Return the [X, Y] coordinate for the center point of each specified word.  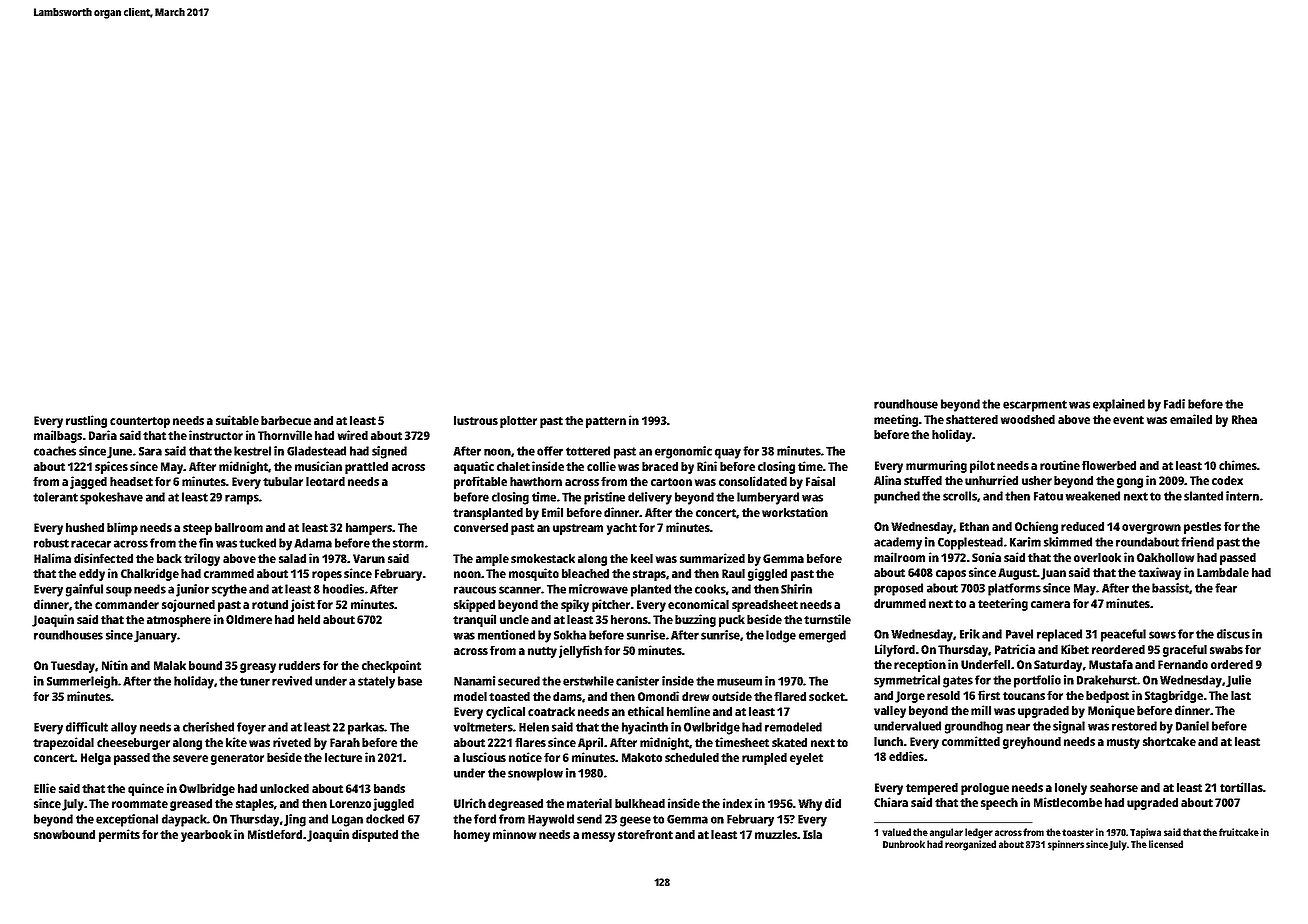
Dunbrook [904, 844]
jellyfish [580, 651]
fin [206, 543]
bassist [1170, 588]
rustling [86, 421]
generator [237, 759]
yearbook [206, 836]
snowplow [535, 774]
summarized [712, 558]
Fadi [1174, 404]
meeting [896, 420]
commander [127, 604]
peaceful [1123, 635]
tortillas [1241, 787]
